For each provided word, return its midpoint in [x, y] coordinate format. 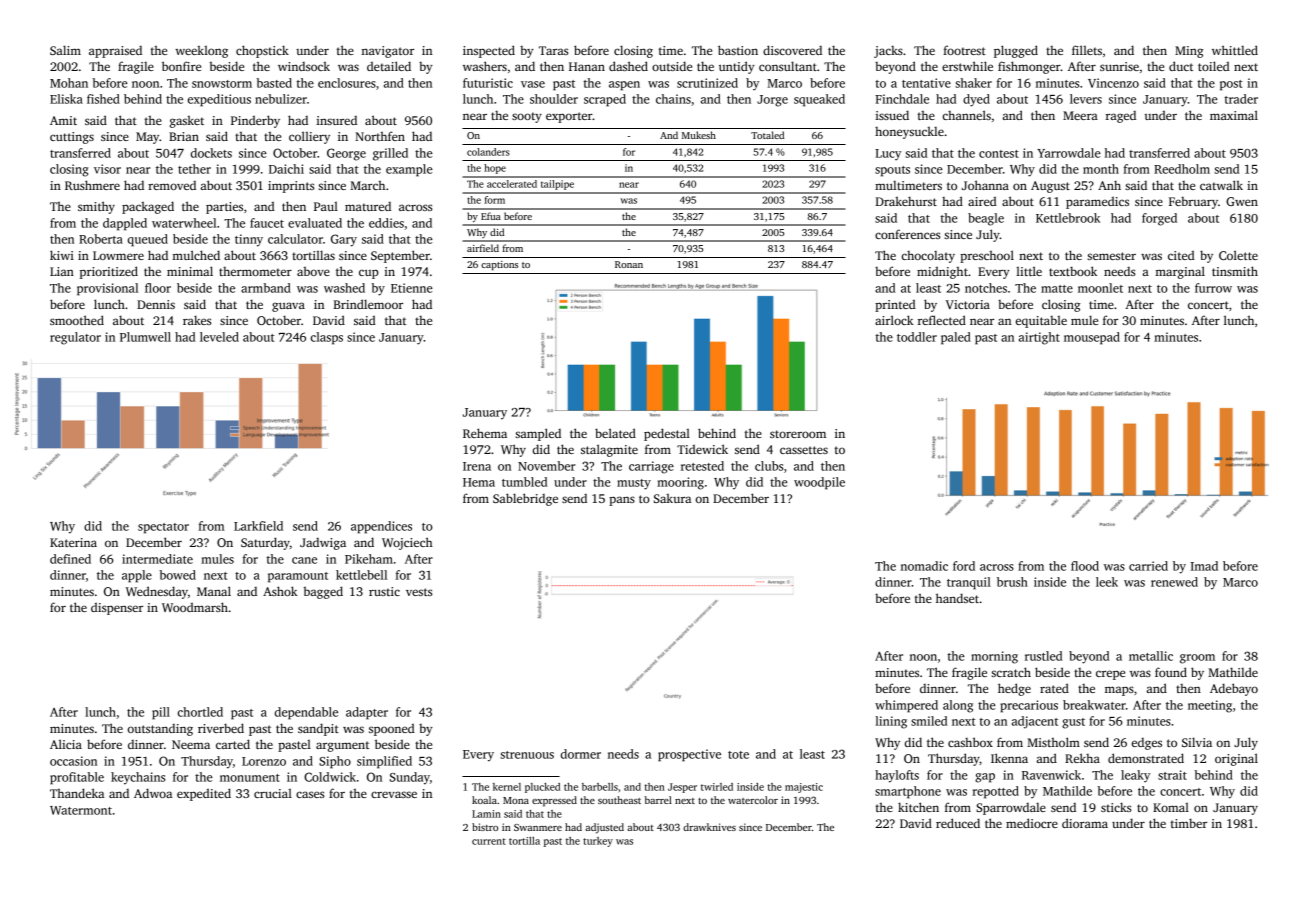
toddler [917, 337]
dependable [306, 713]
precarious [1029, 706]
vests [419, 592]
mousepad [1092, 338]
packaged [148, 207]
